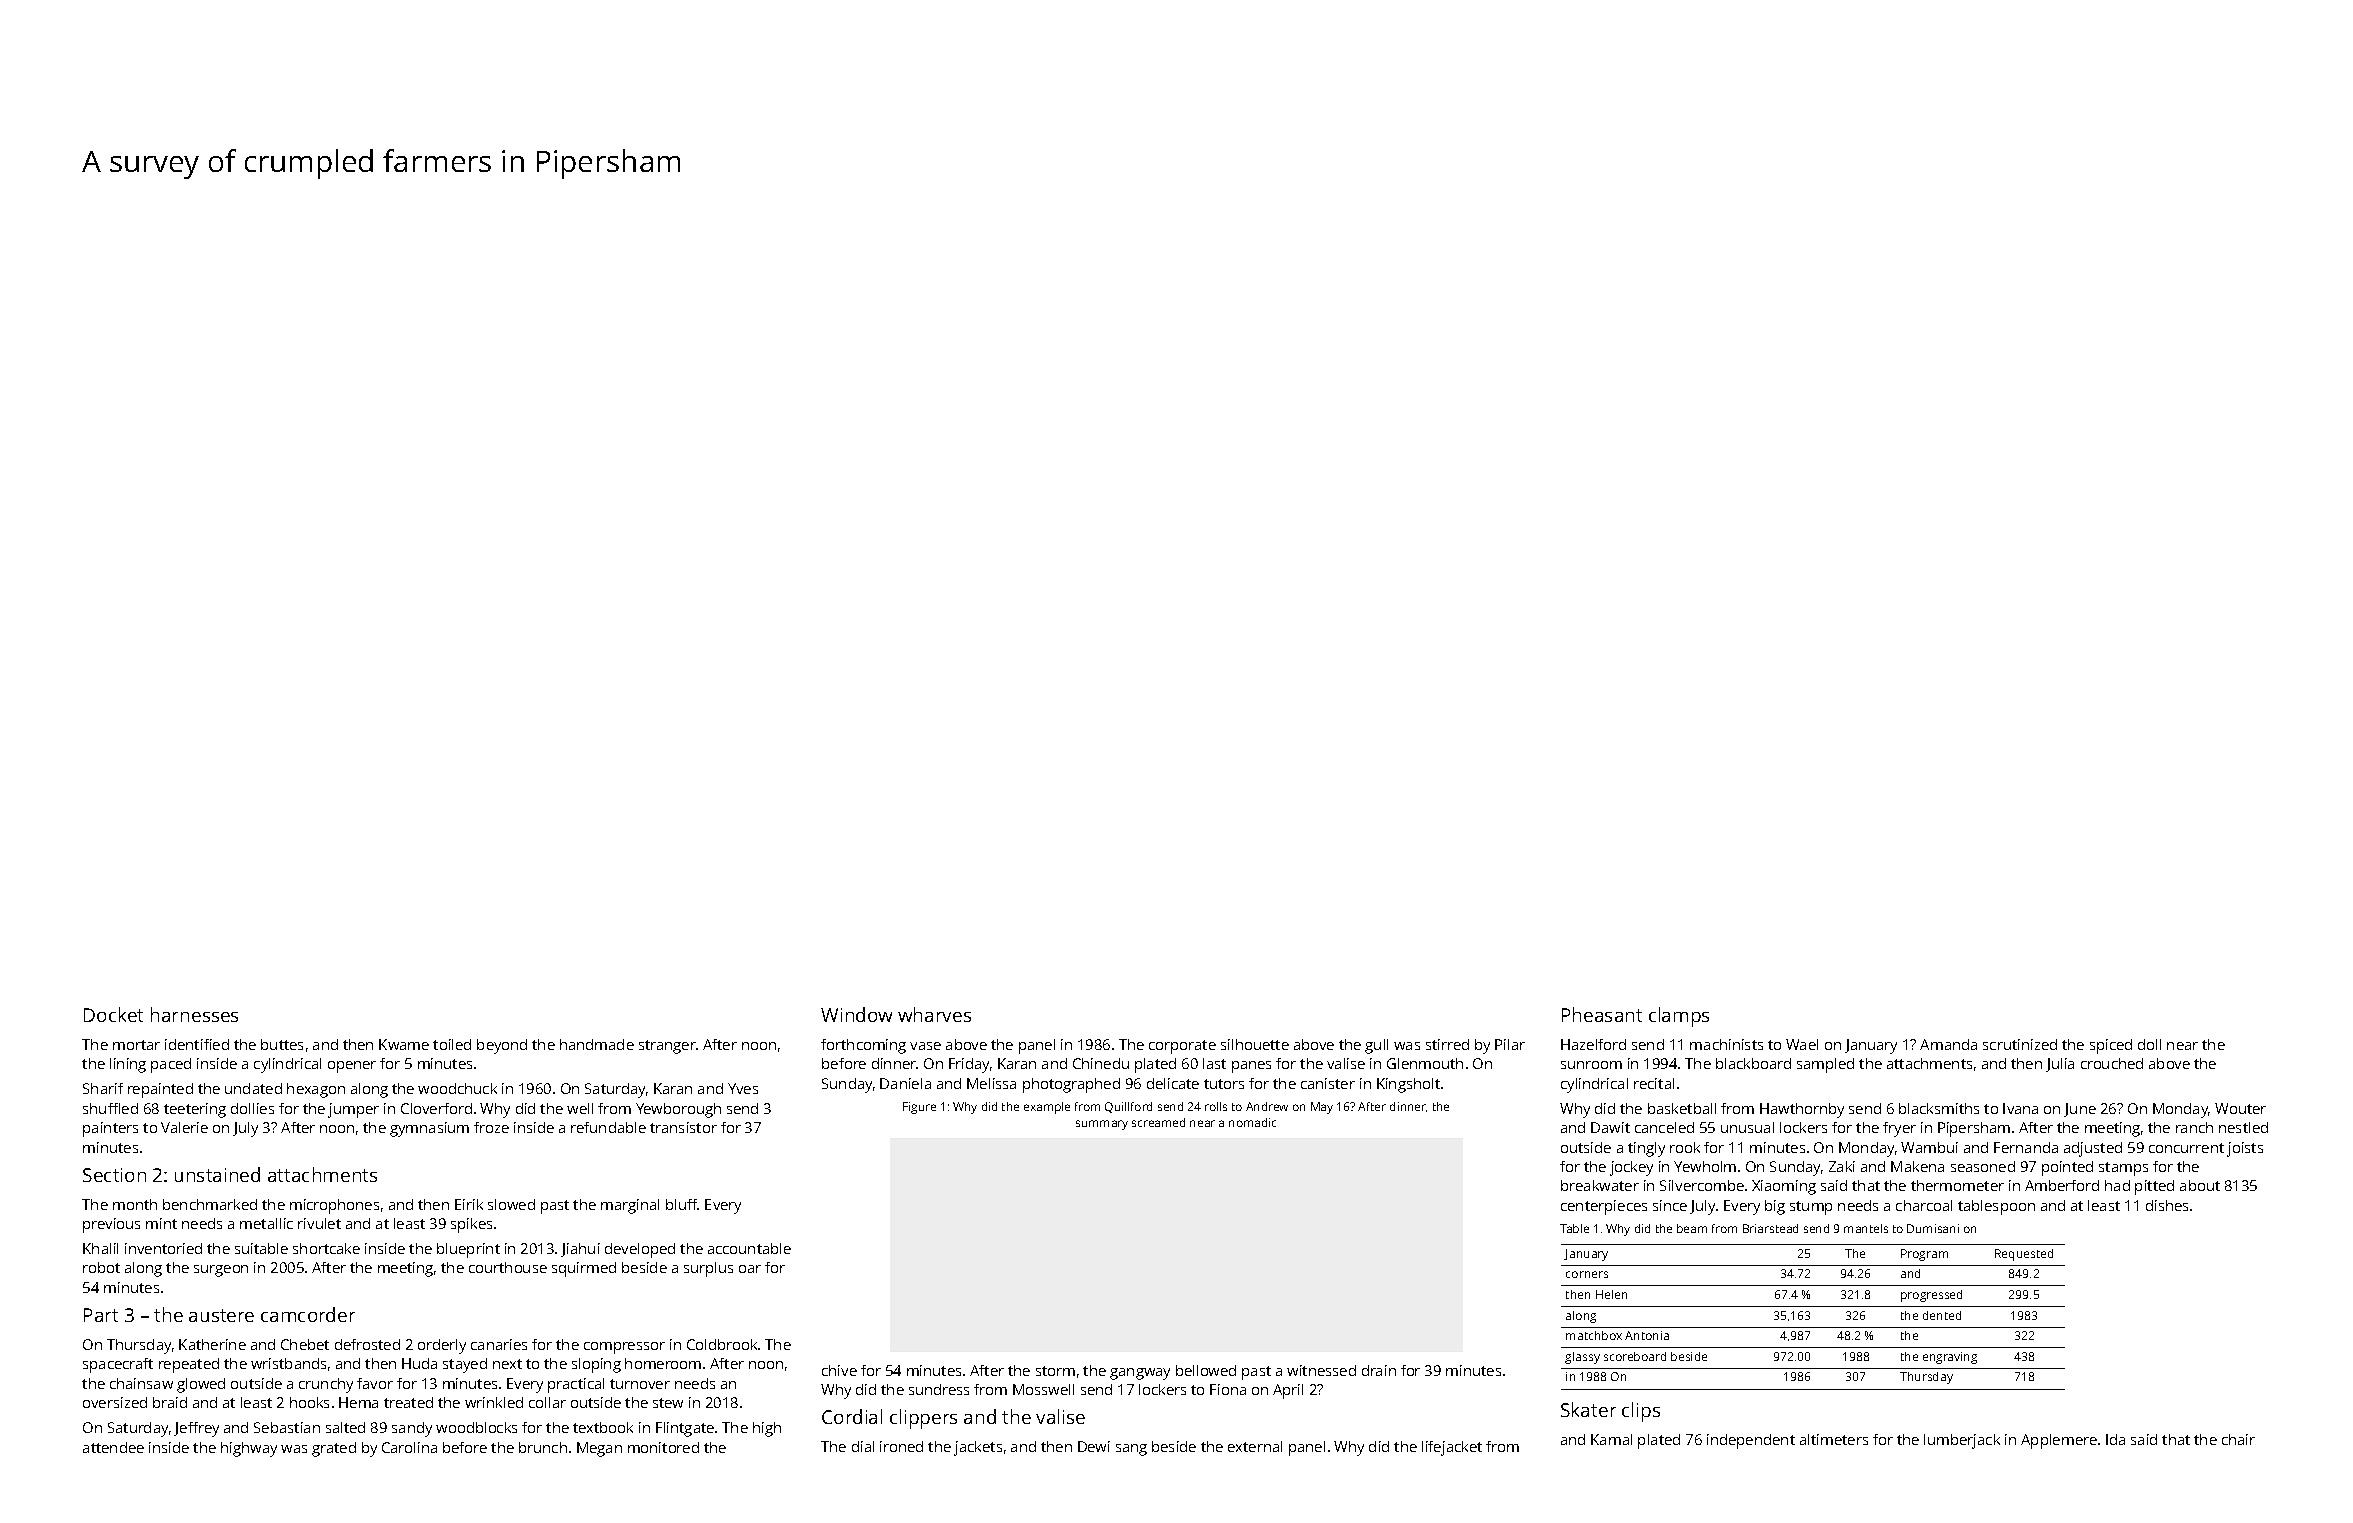 The width and height of the image is (2353, 1523). Describe the element at coordinates (212, 1344) in the image. I see `Katherine` at that location.
